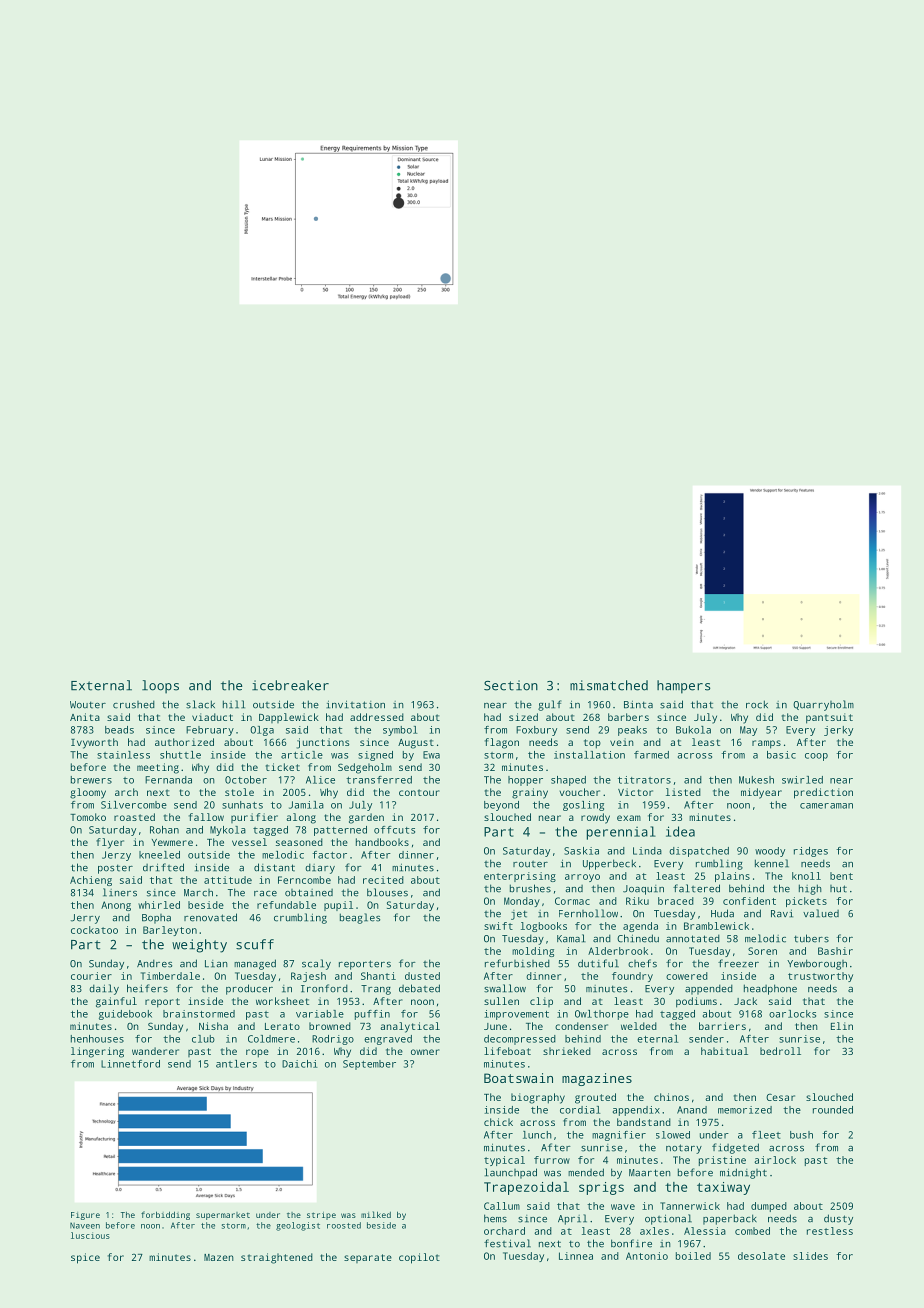 This image has height=1308, width=924. What do you see at coordinates (290, 685) in the image?
I see `icebreaker` at bounding box center [290, 685].
